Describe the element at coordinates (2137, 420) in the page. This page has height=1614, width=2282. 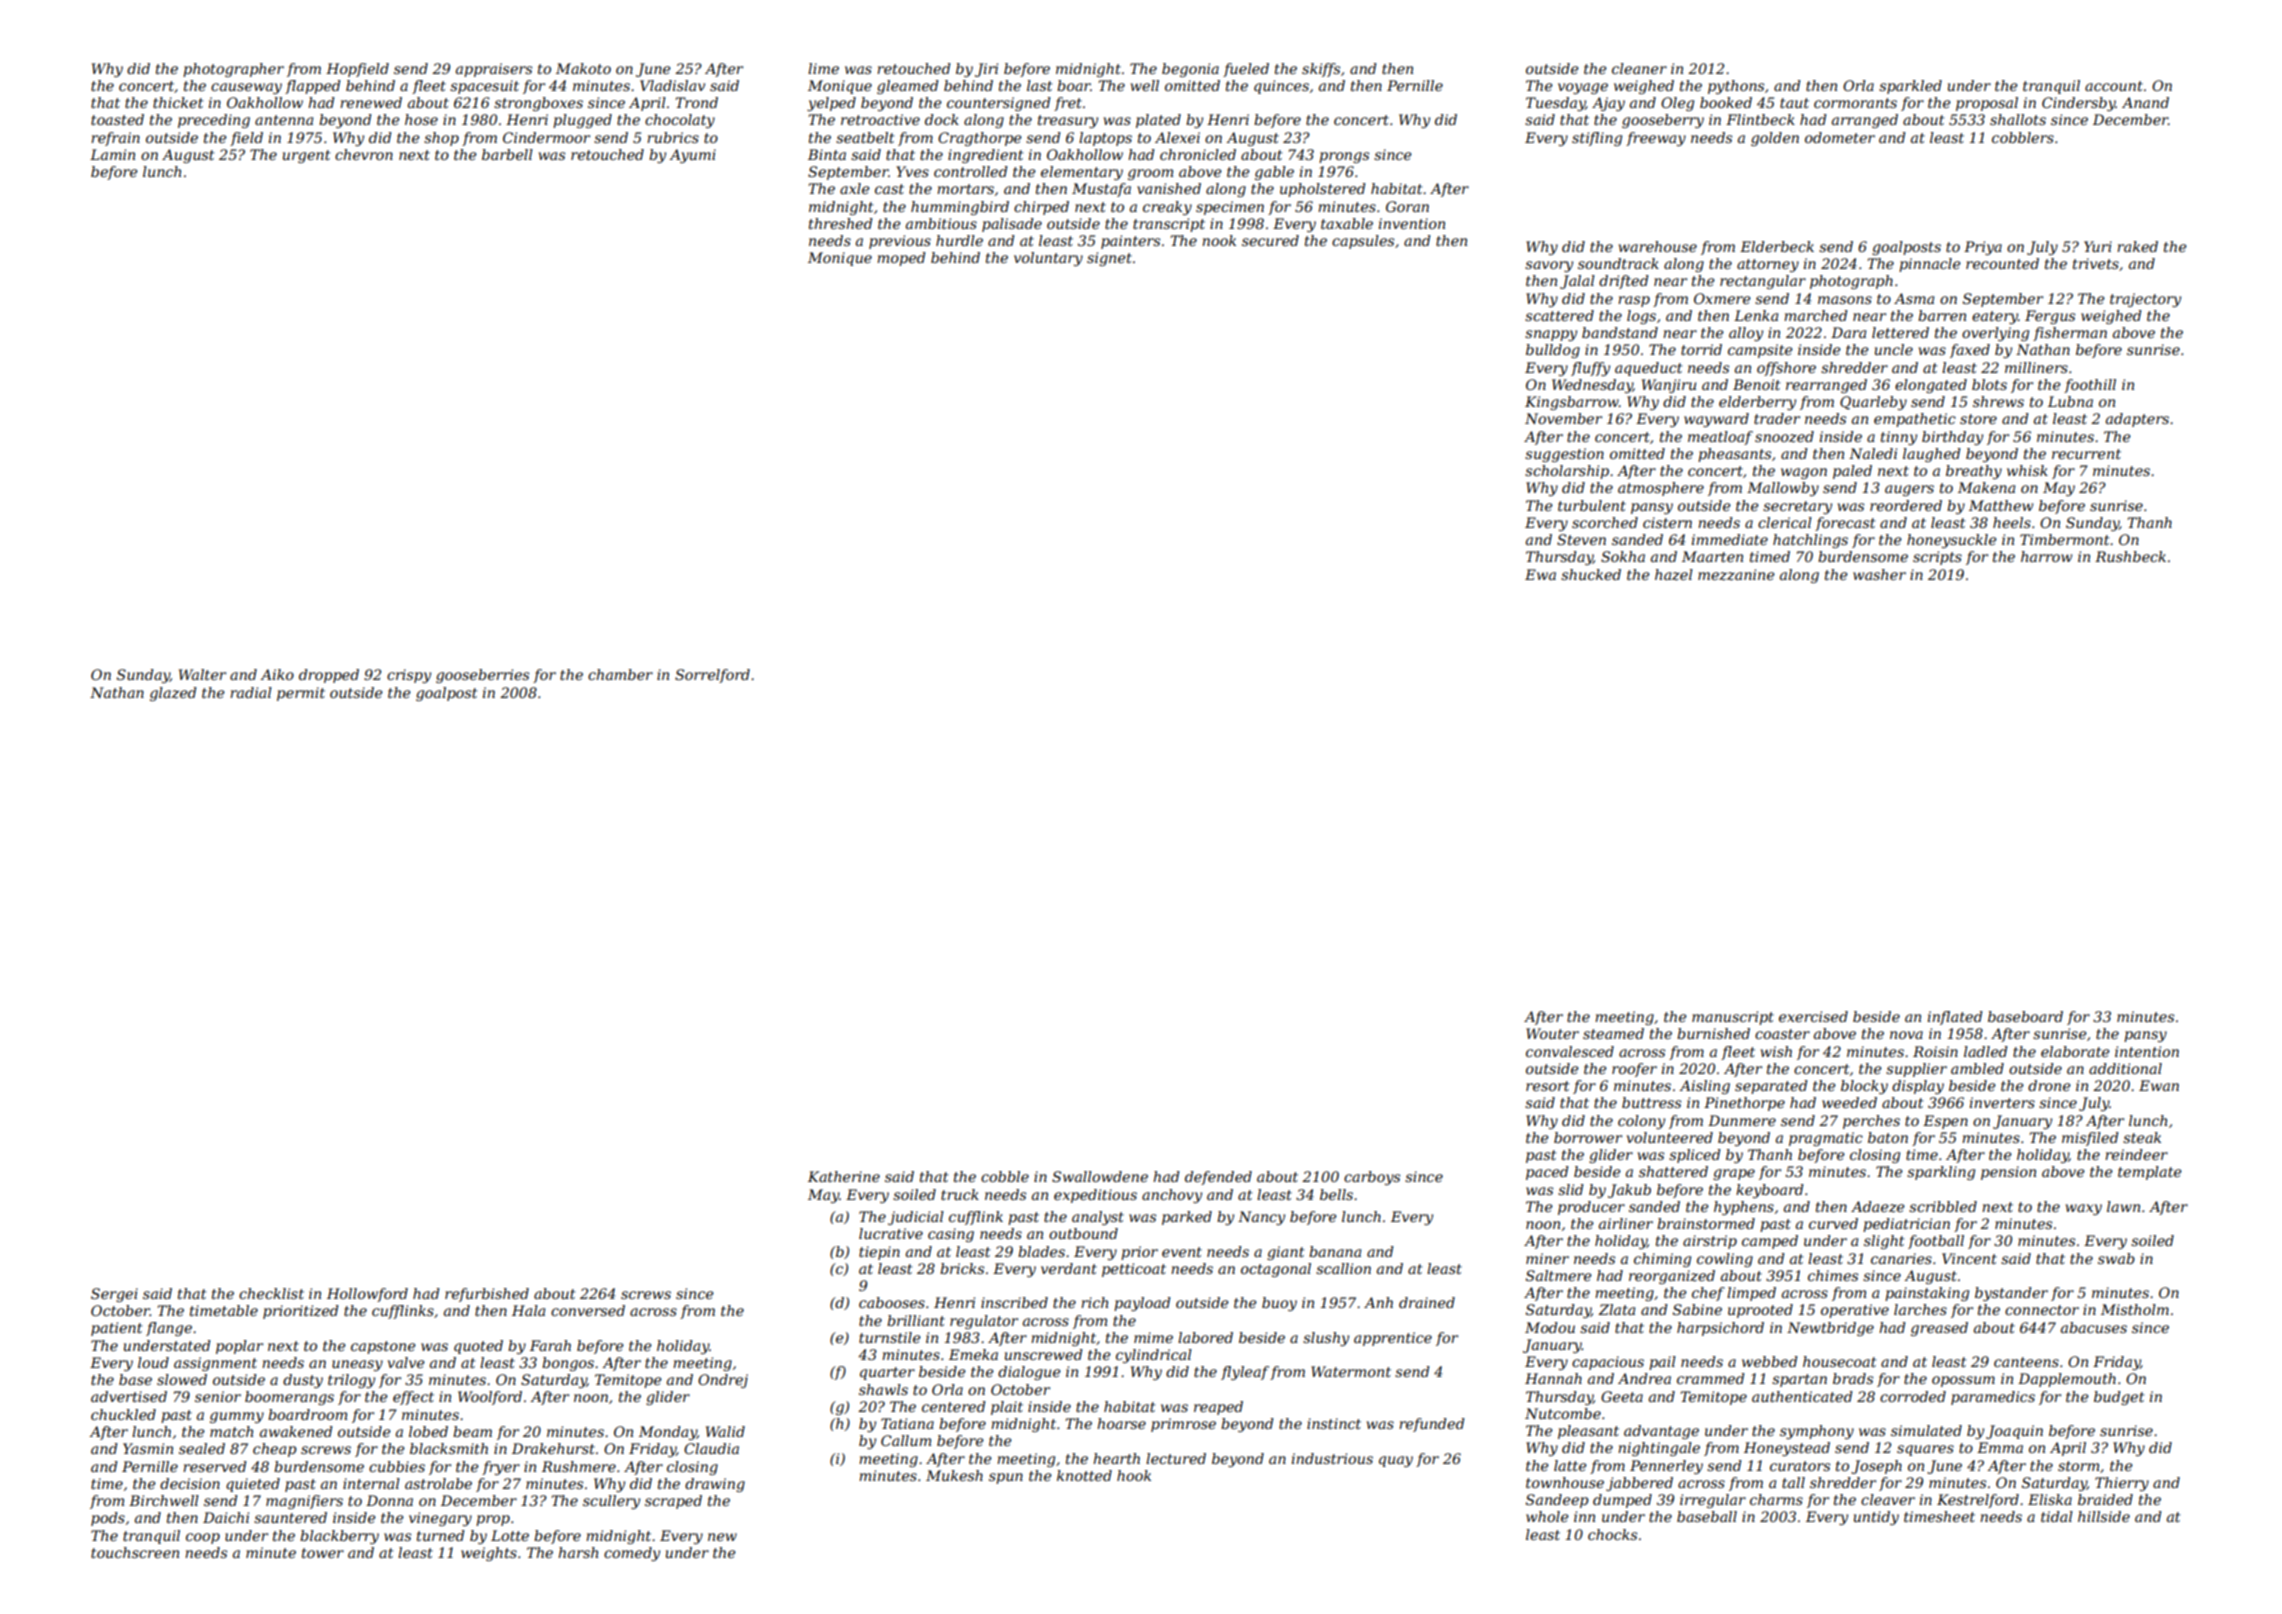
I see `adapters` at that location.
